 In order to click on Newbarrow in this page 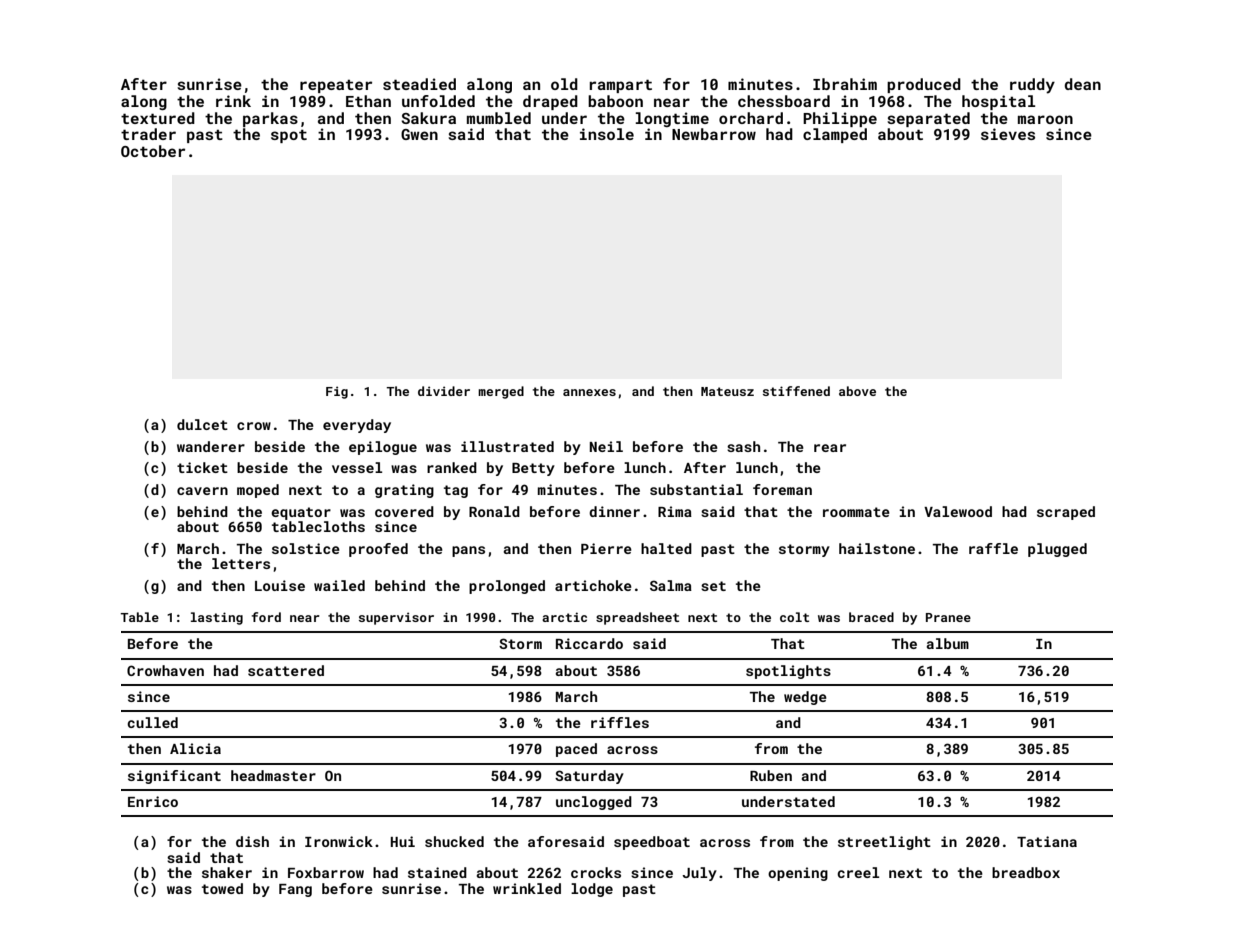, I will do `click(714, 134)`.
